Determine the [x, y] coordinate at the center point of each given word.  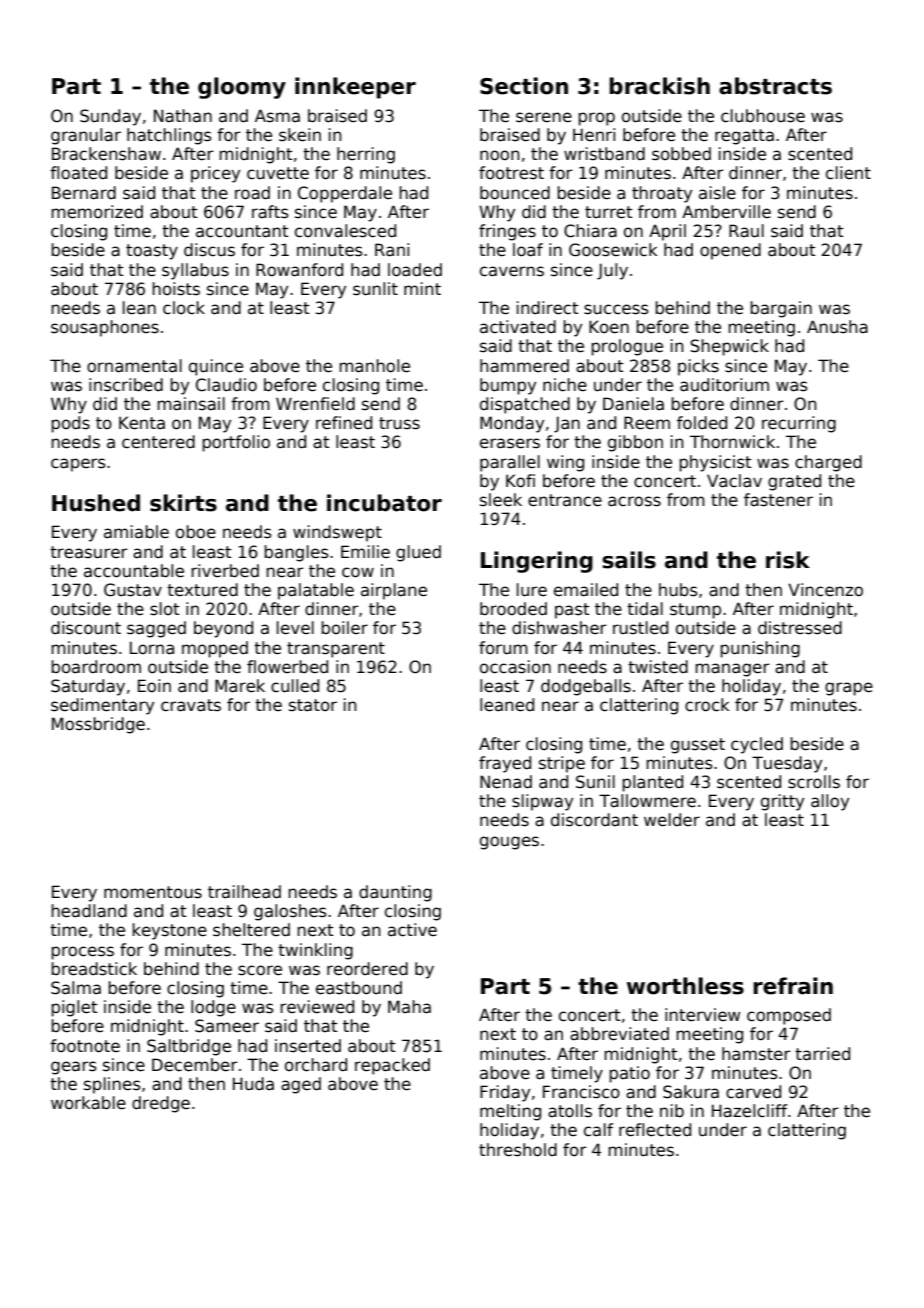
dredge [161, 1104]
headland [89, 911]
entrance [565, 500]
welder [672, 820]
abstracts [775, 86]
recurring [799, 424]
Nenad [506, 782]
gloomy [242, 88]
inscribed [126, 385]
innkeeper [355, 88]
